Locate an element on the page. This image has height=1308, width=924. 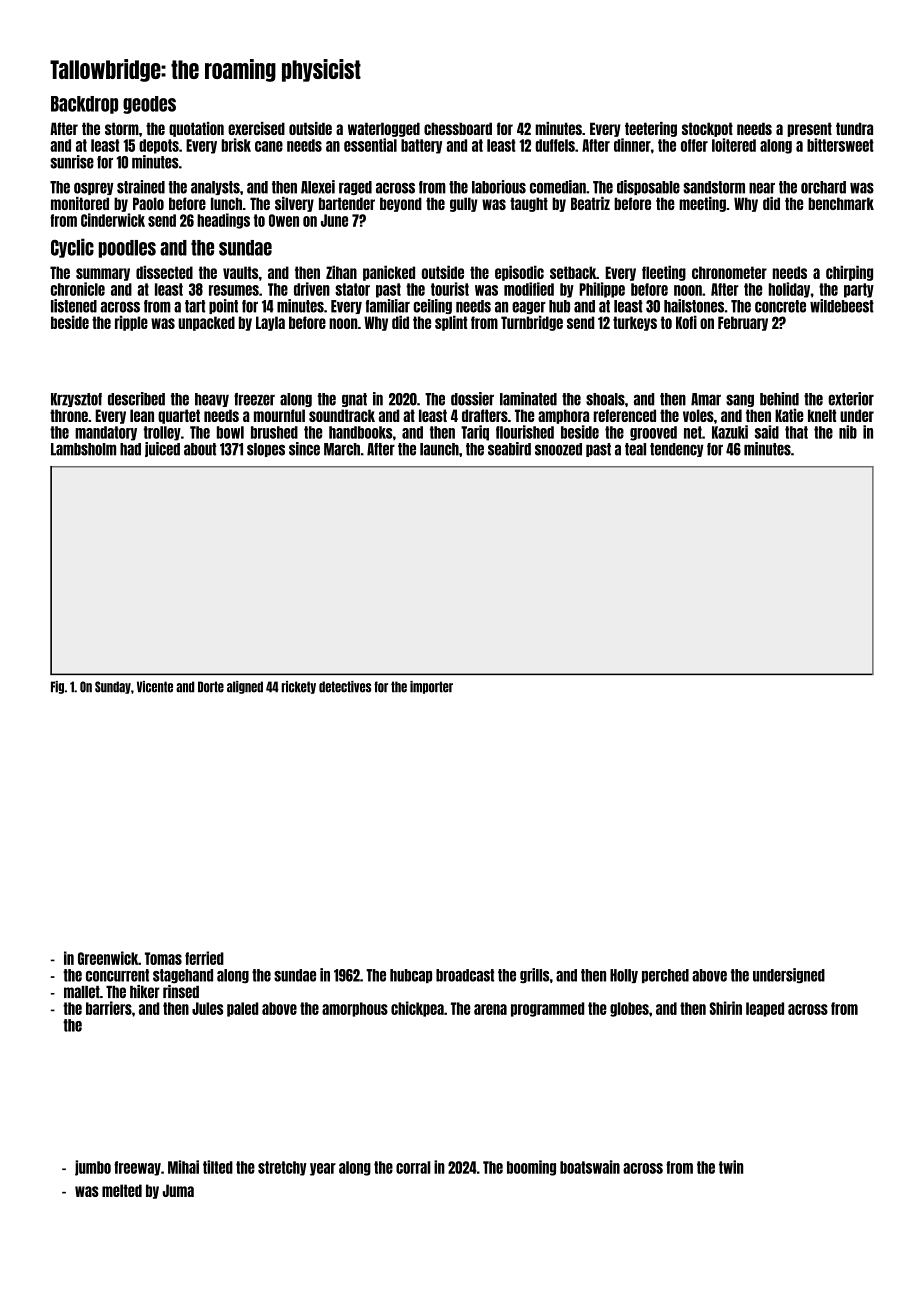
melted is located at coordinates (122, 1190).
